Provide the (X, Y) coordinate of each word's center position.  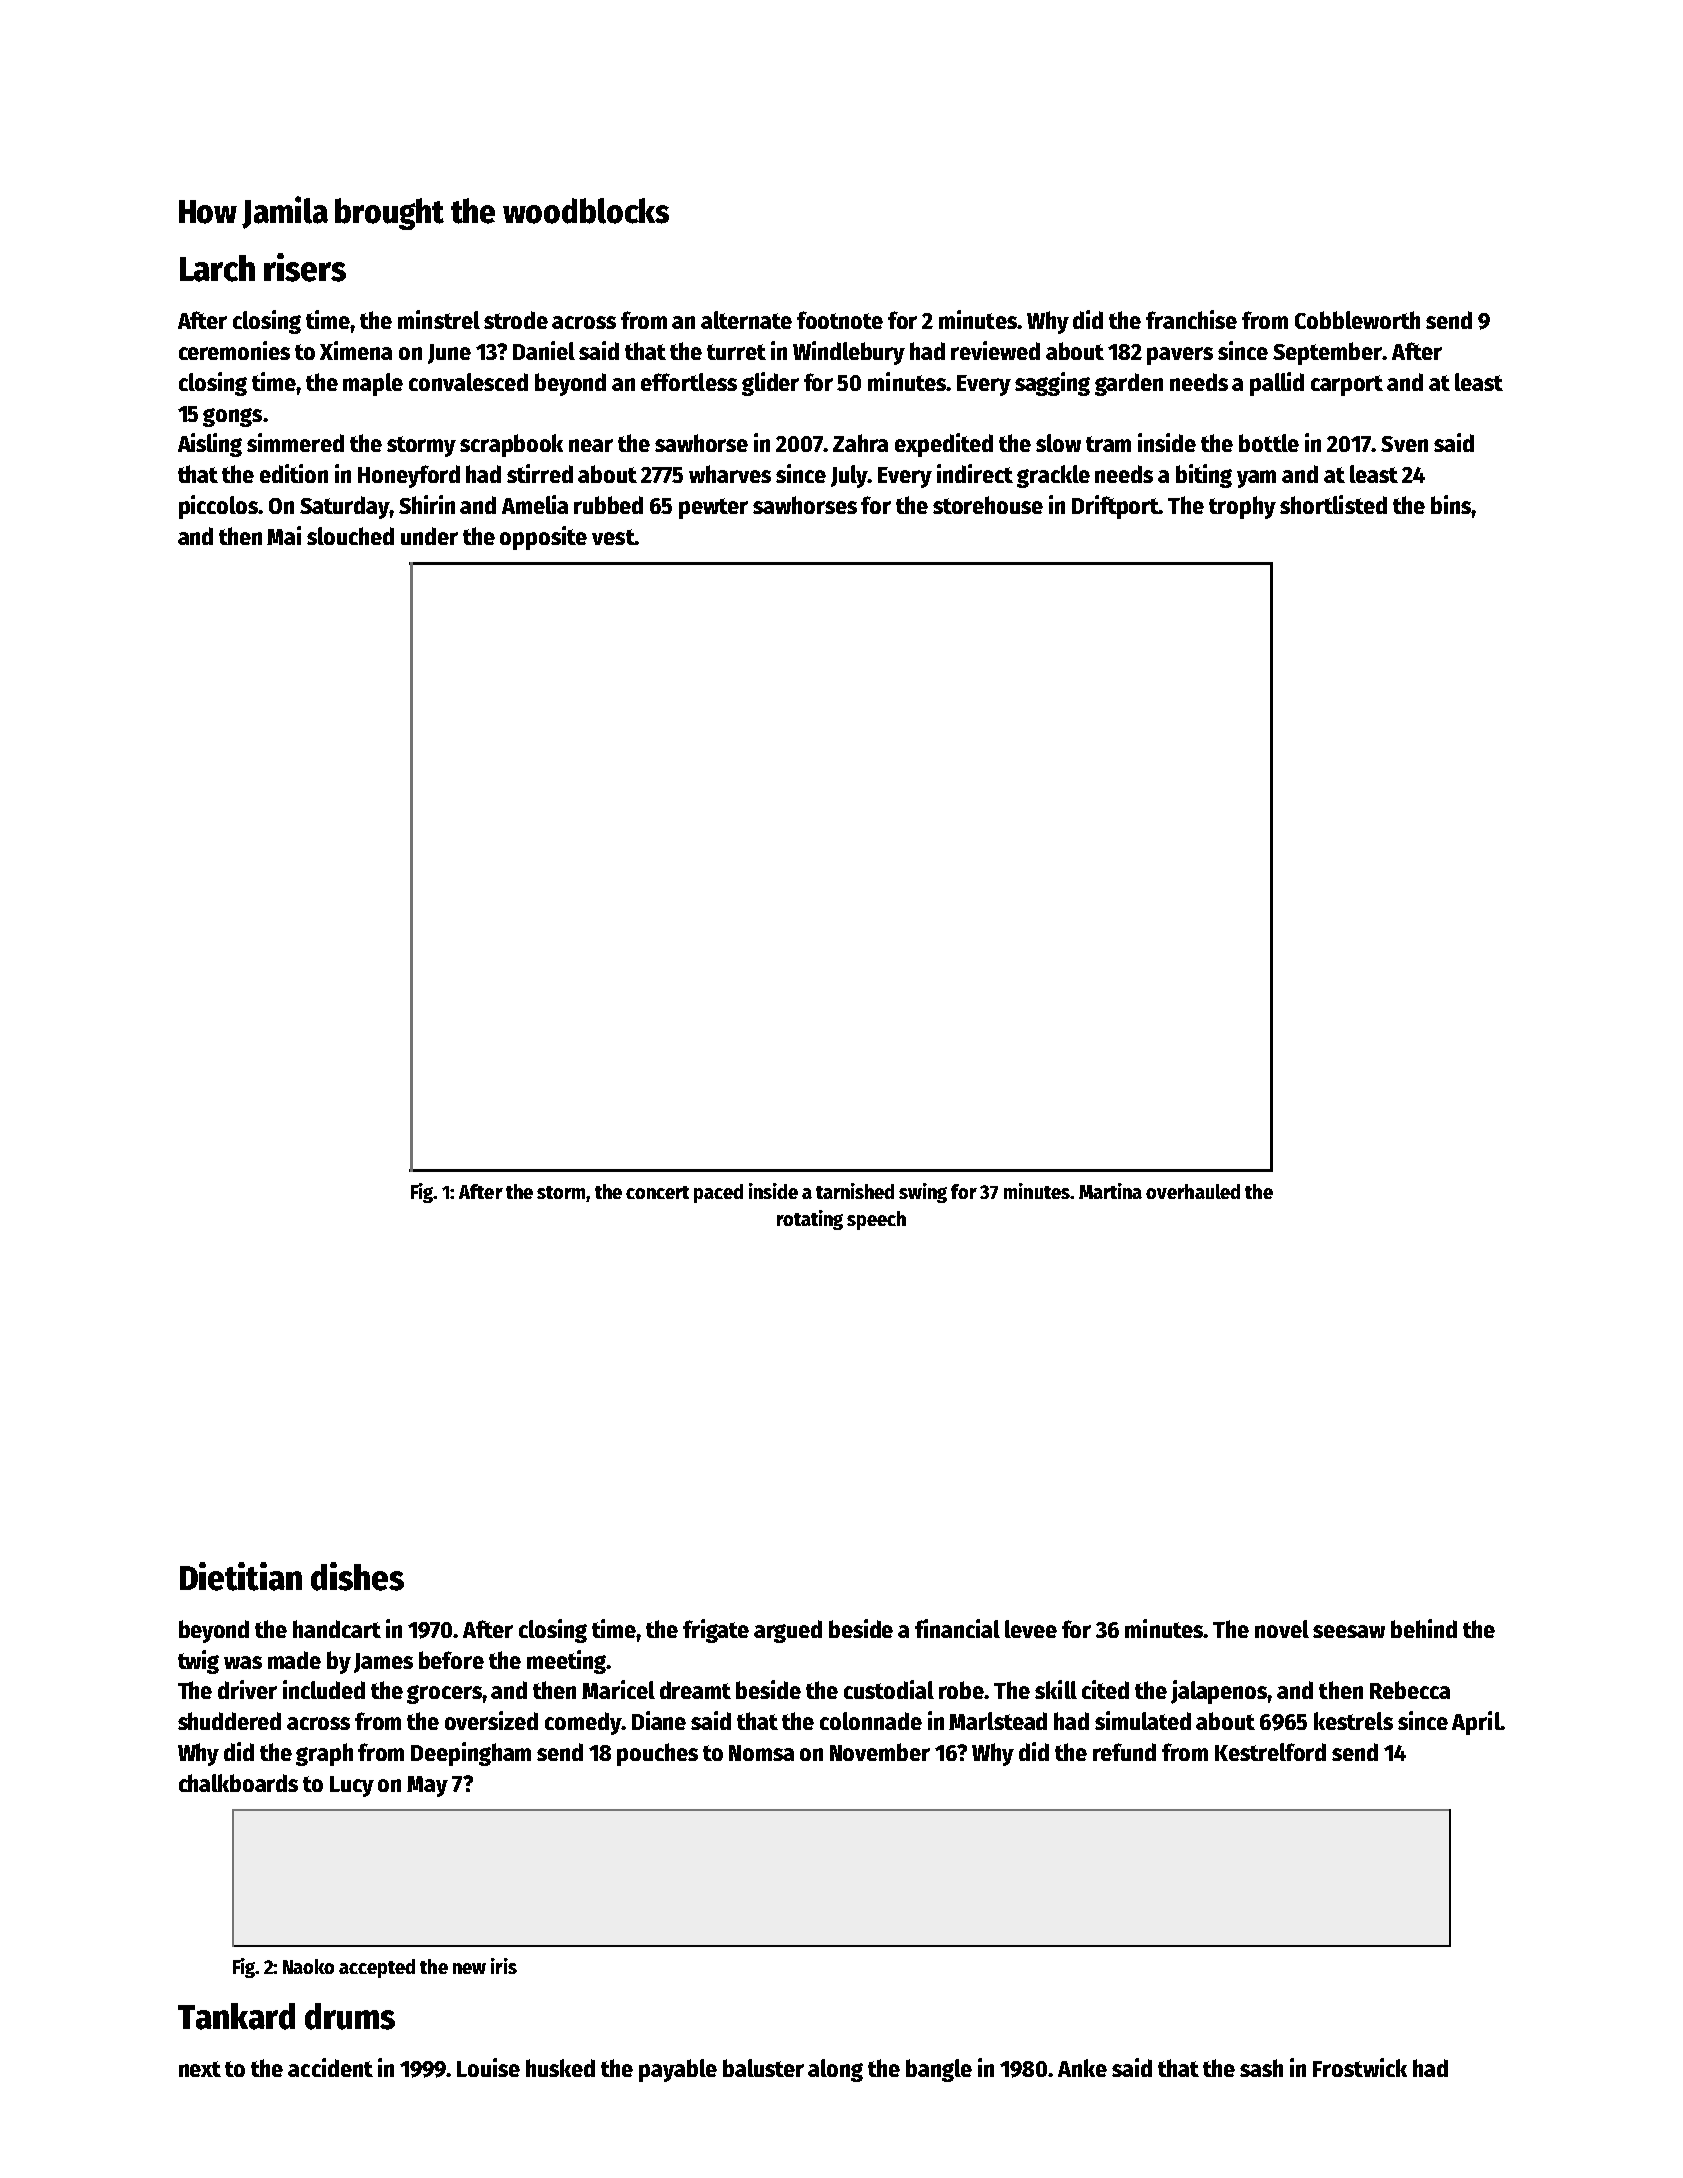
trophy (1242, 507)
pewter (713, 508)
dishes (357, 1576)
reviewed (995, 350)
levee (1031, 1629)
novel (1282, 1629)
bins (1451, 504)
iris (504, 1966)
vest (613, 537)
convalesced (468, 382)
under (429, 536)
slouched (350, 536)
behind (1424, 1628)
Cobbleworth (1357, 320)
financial (957, 1628)
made (294, 1660)
